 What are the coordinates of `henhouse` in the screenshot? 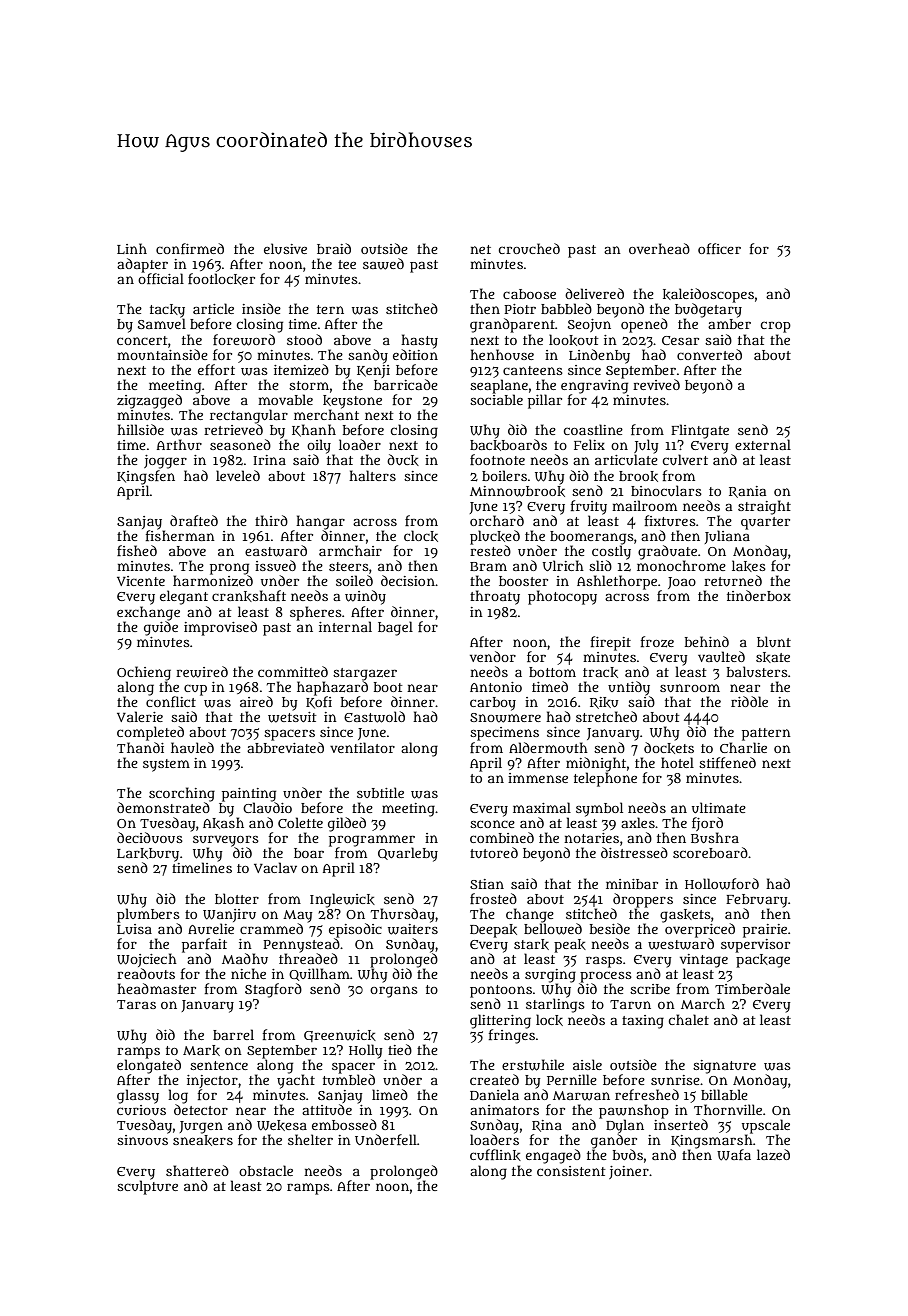 It's located at (502, 354).
